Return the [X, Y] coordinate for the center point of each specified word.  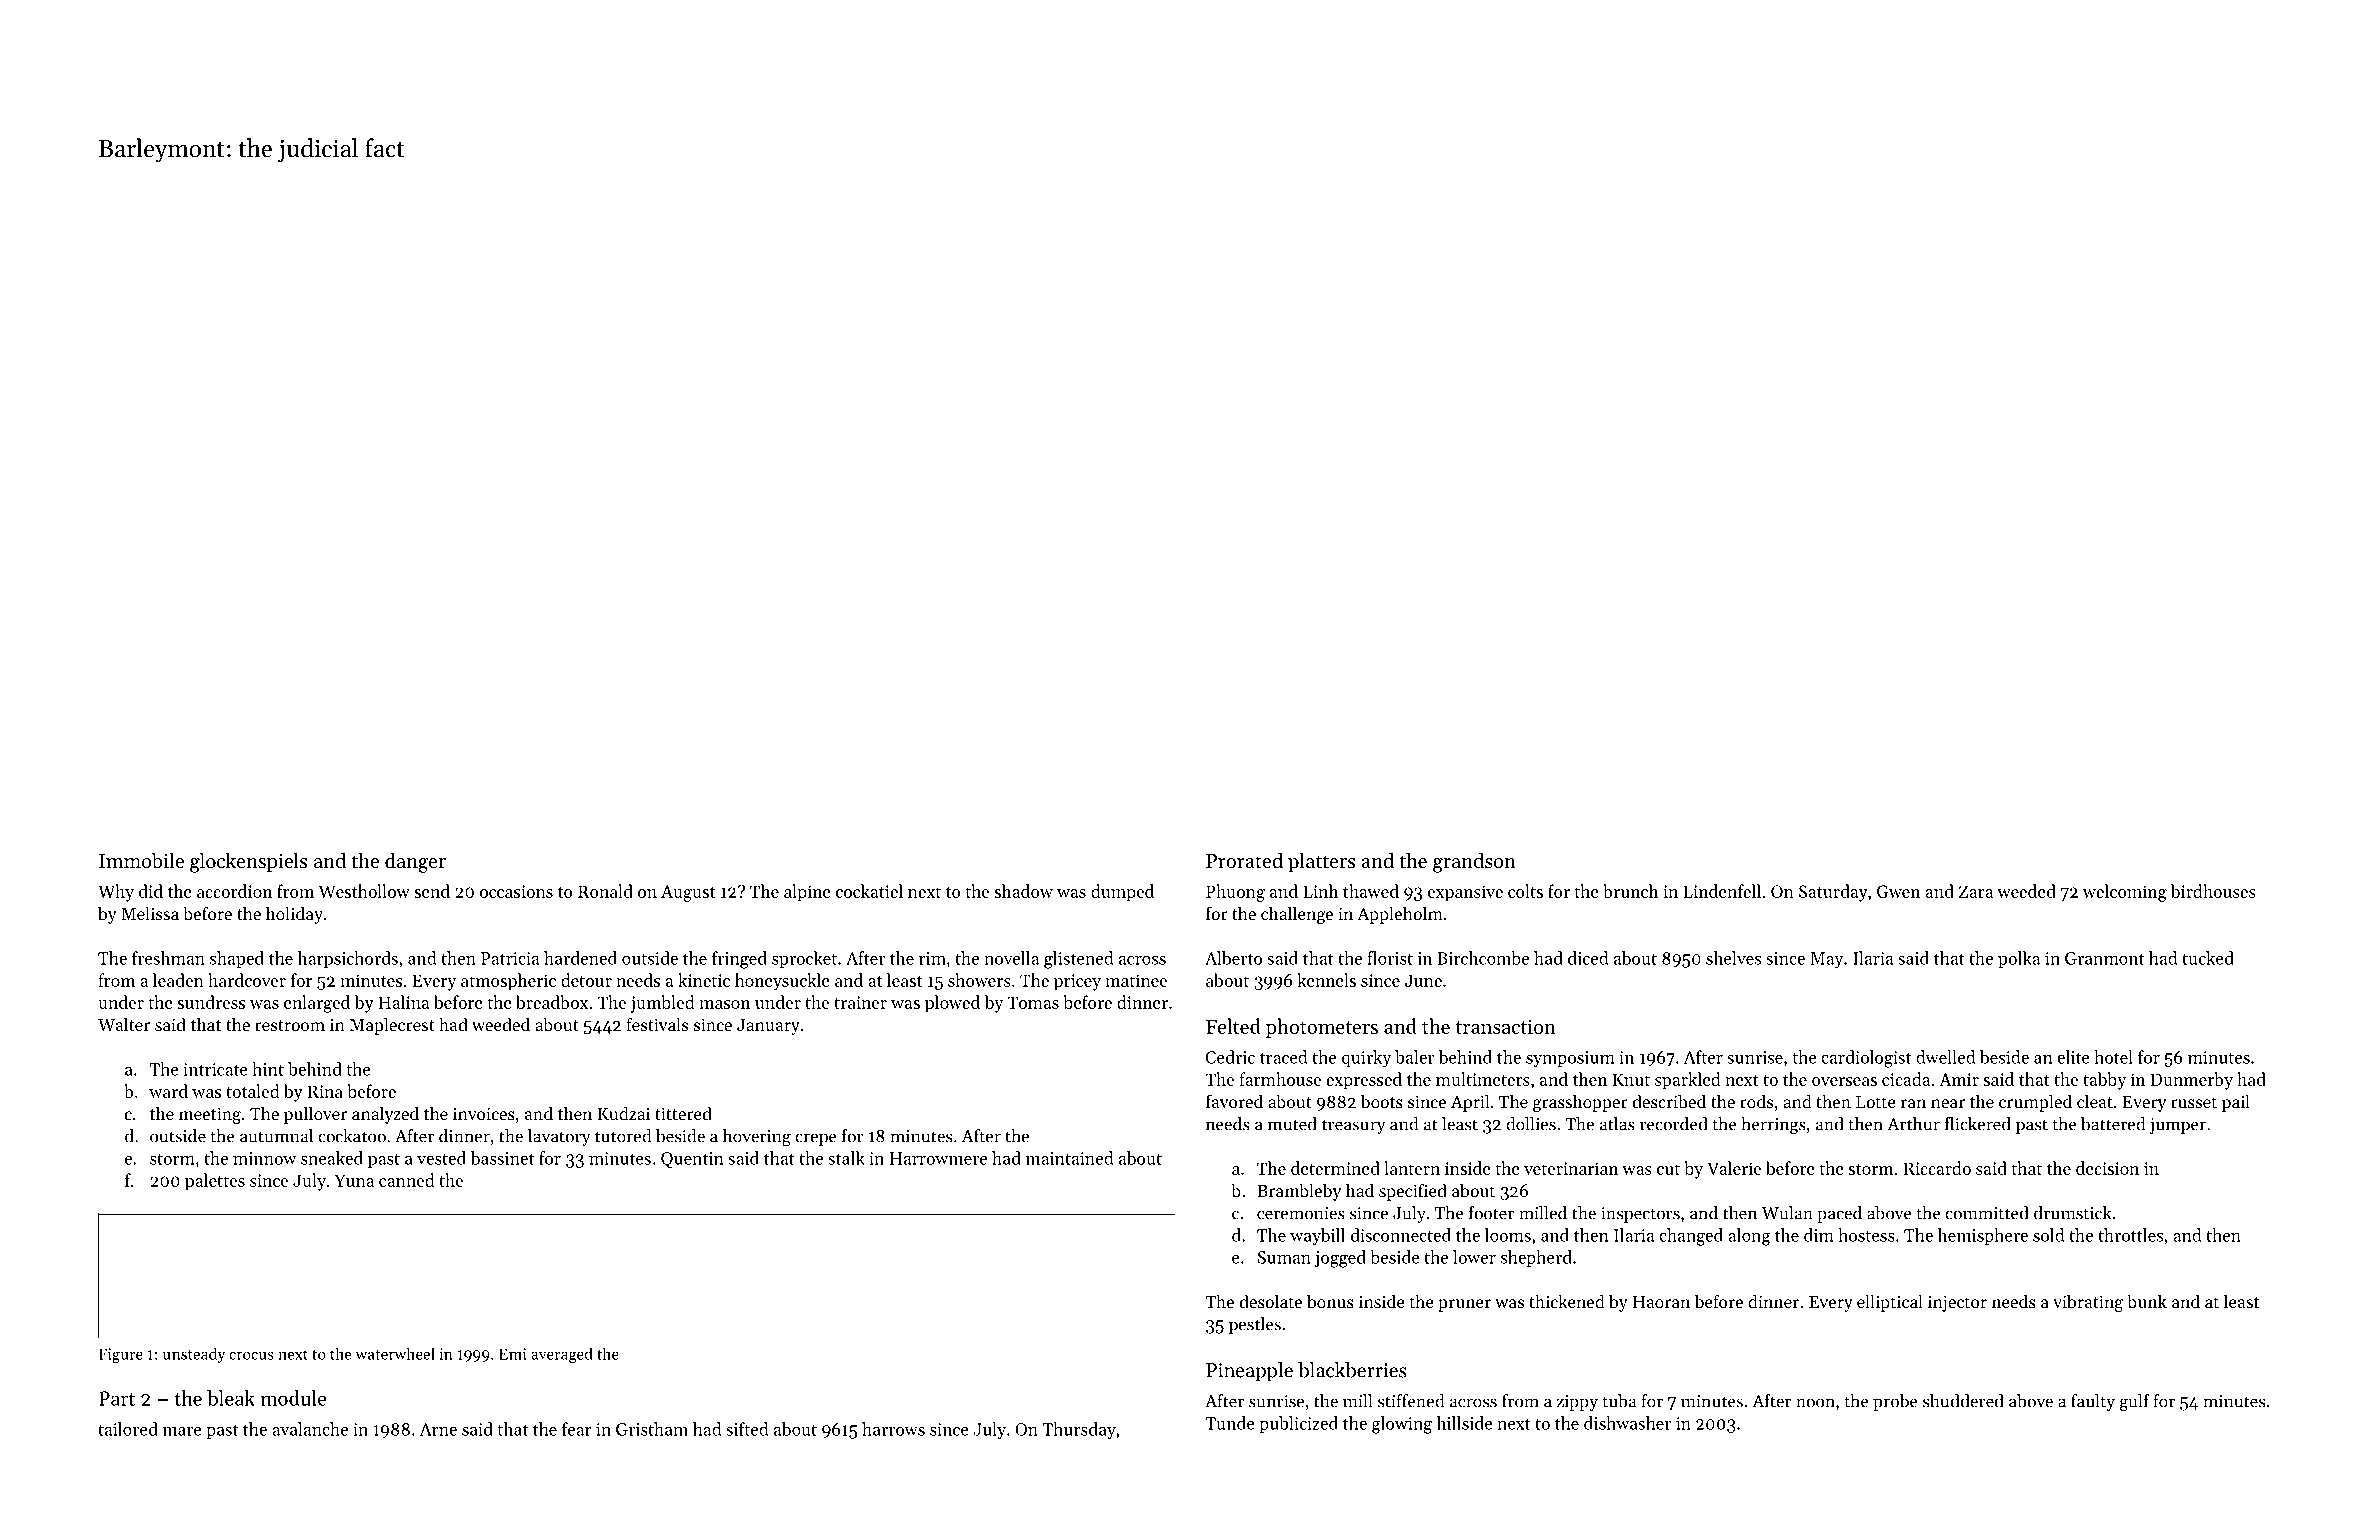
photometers [1322, 1028]
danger [415, 862]
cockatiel [869, 891]
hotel [2113, 1057]
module [293, 1398]
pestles [1255, 1325]
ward [168, 1091]
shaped [237, 959]
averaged [562, 1355]
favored [1234, 1101]
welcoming [2125, 893]
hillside [1465, 1423]
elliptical [1890, 1303]
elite [2073, 1057]
